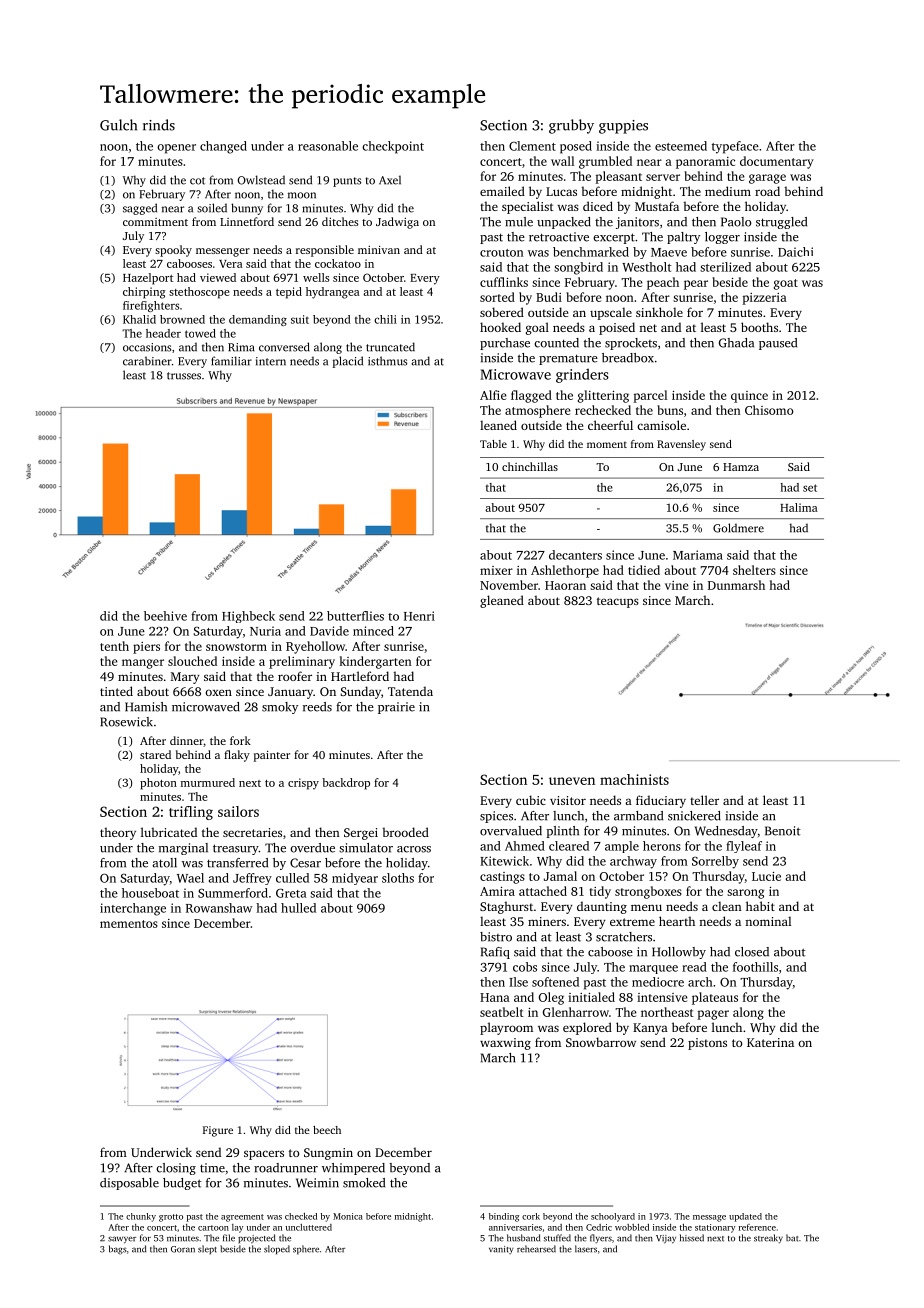 The height and width of the screenshot is (1308, 924). I want to click on streaky, so click(768, 1238).
